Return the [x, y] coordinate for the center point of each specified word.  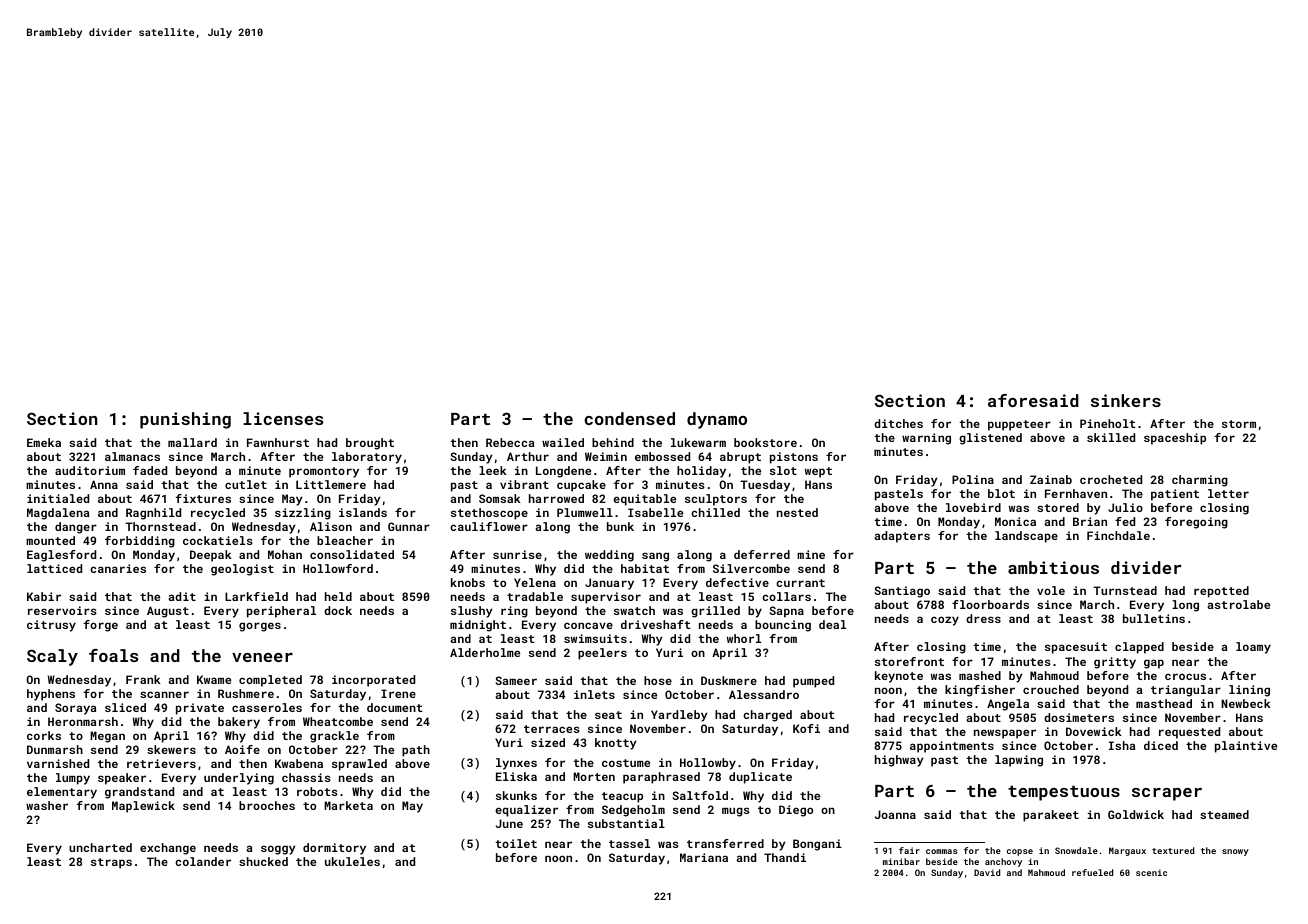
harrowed [556, 498]
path [416, 751]
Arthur [528, 456]
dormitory [334, 849]
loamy [1253, 648]
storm [1239, 424]
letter [1228, 493]
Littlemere [331, 484]
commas [942, 851]
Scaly [52, 657]
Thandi [785, 857]
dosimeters [1079, 717]
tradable [535, 596]
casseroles [267, 707]
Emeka [44, 442]
